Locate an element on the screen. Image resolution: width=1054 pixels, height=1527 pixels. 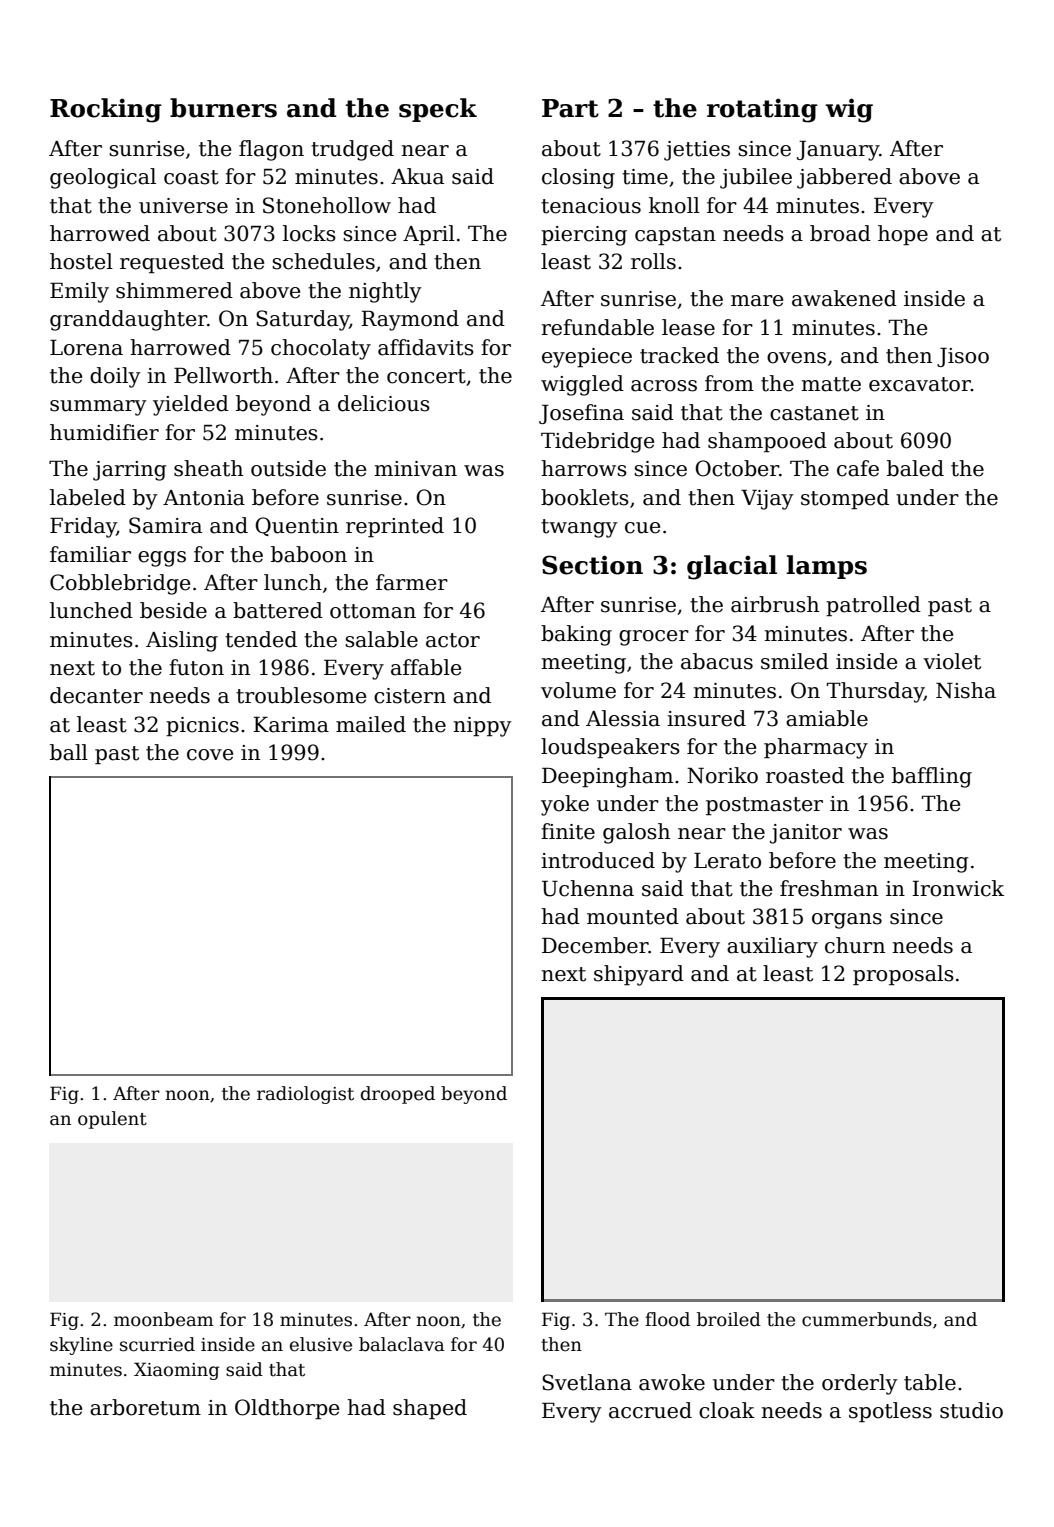
studio is located at coordinates (971, 1410).
